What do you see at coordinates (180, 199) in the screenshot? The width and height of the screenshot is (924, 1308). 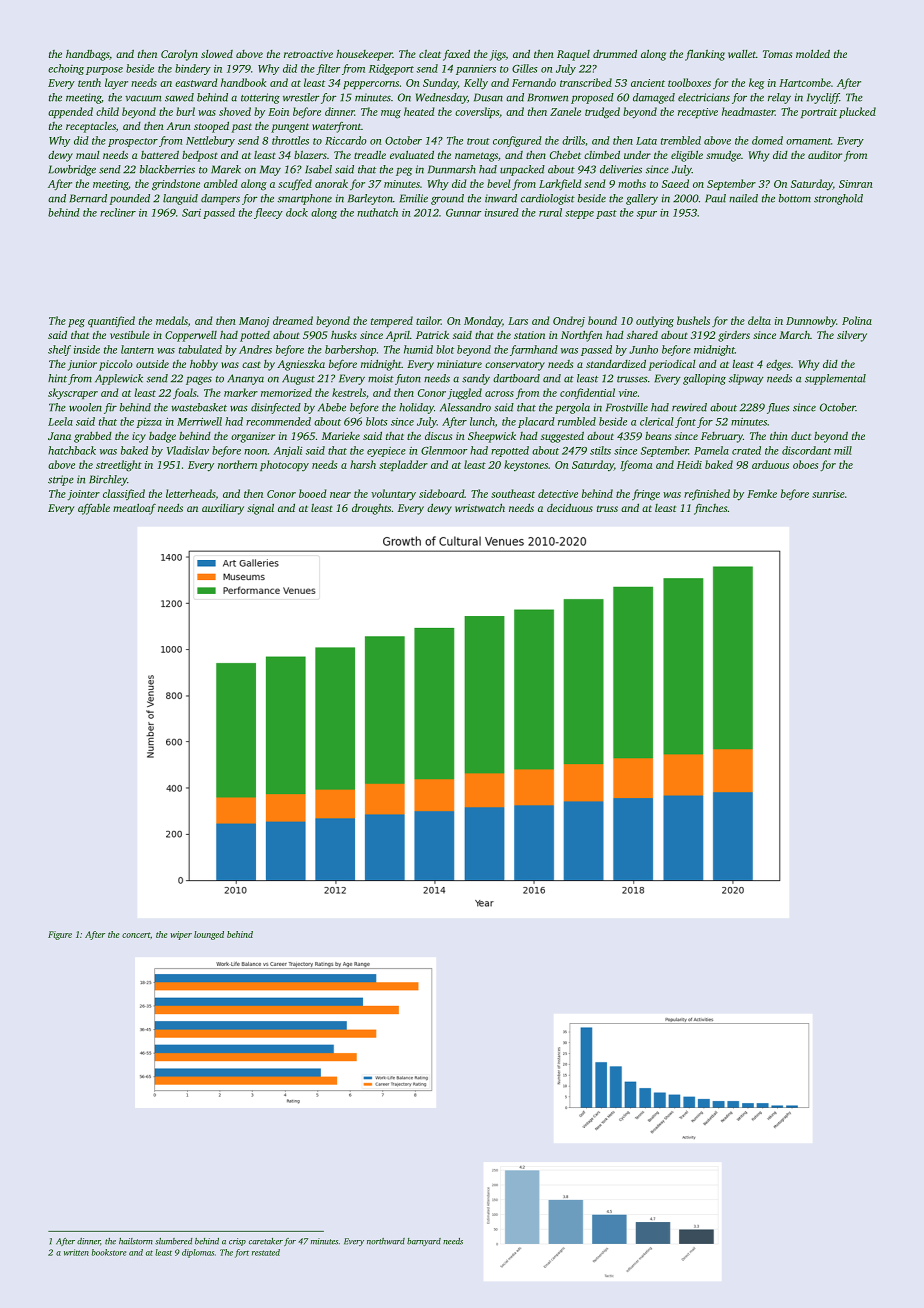 I see `languid` at bounding box center [180, 199].
